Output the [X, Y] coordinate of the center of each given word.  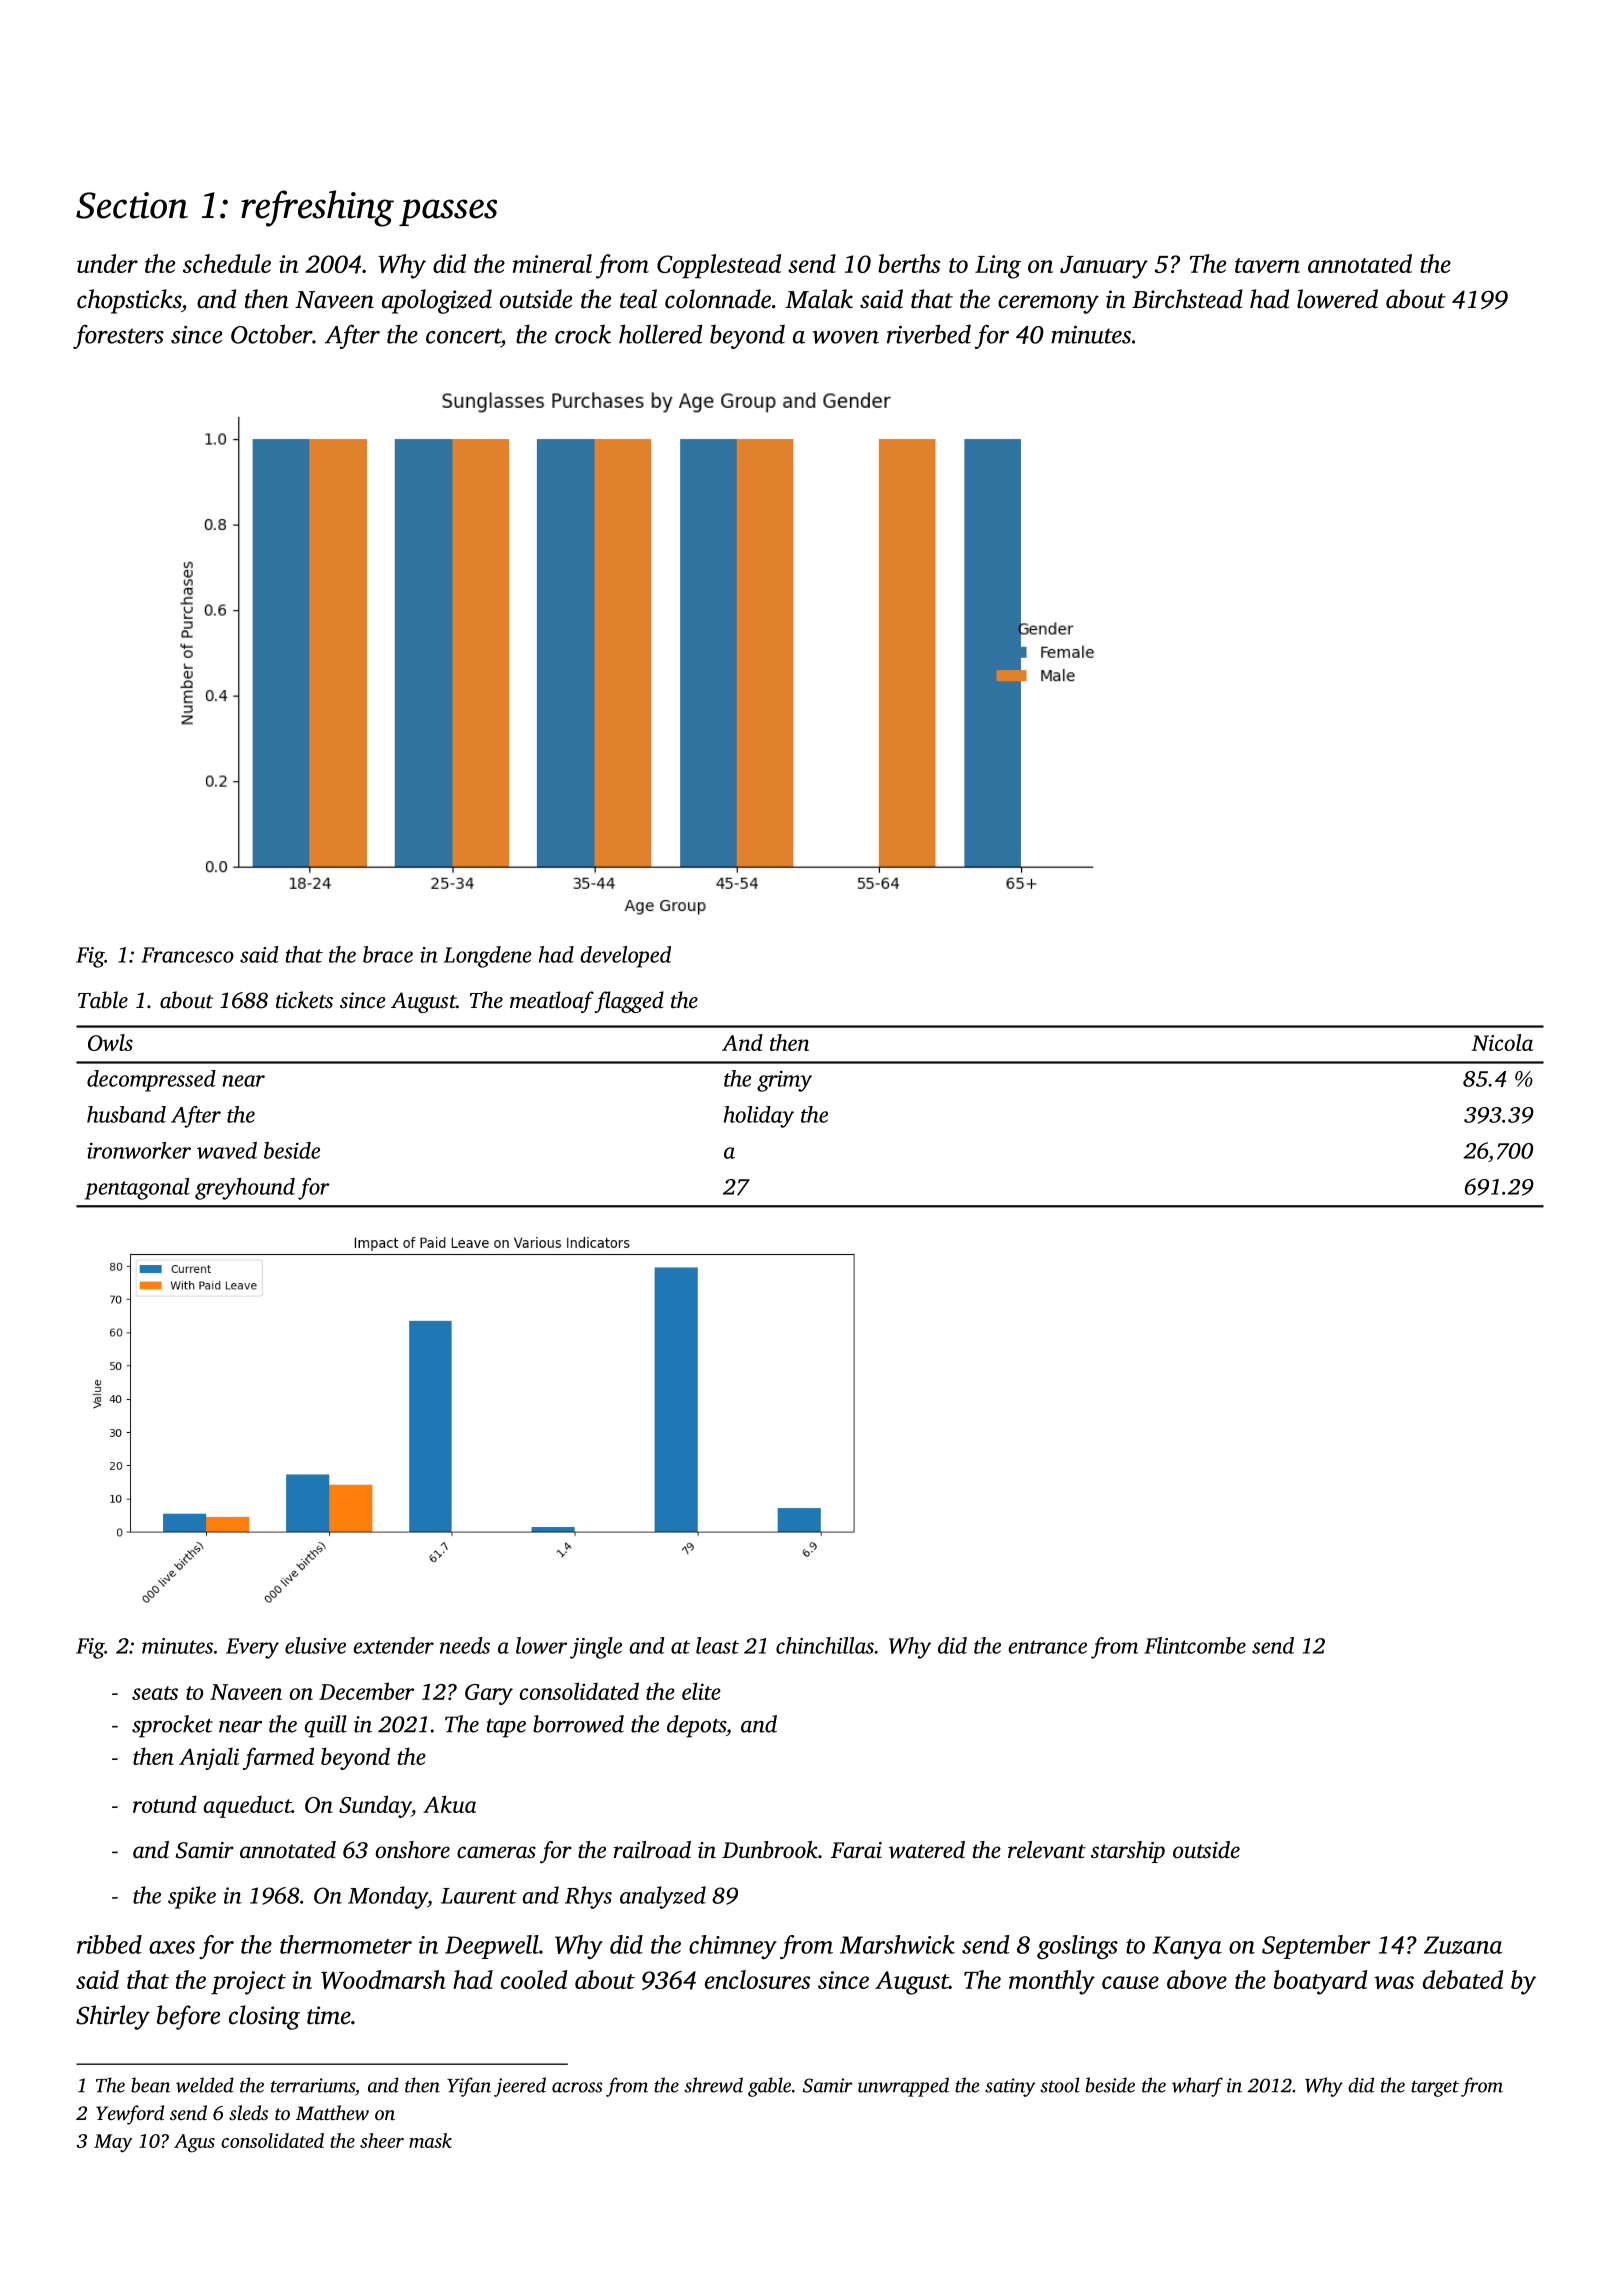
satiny [1010, 2087]
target [1435, 2088]
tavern [1267, 265]
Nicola [1502, 1042]
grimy [784, 1081]
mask [430, 2140]
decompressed [151, 1081]
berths [909, 263]
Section [132, 205]
